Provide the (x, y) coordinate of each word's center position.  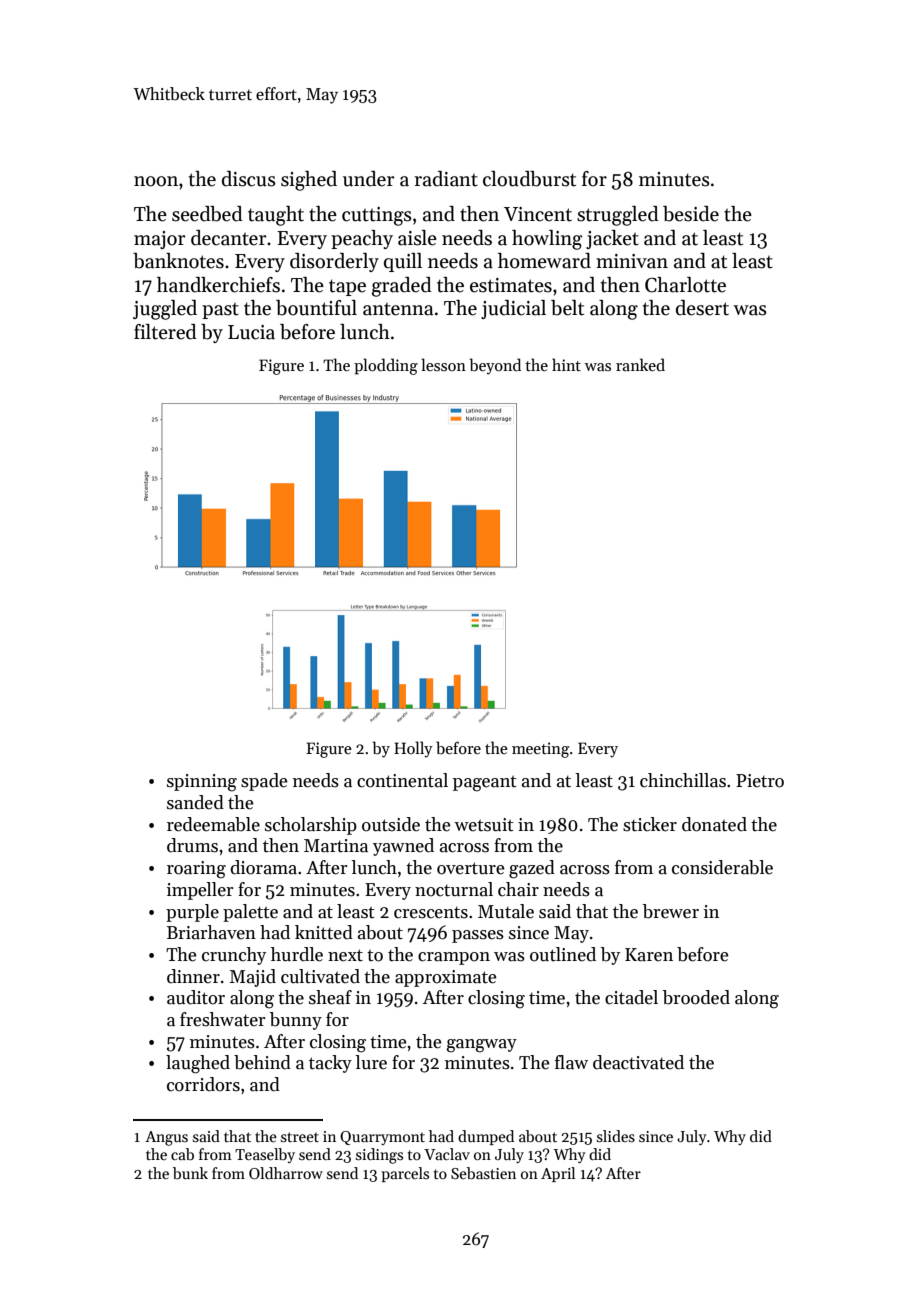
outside (391, 824)
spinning (202, 783)
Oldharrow (286, 1173)
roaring (196, 870)
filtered (165, 332)
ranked (640, 364)
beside (691, 214)
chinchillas (683, 780)
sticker (650, 824)
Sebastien (483, 1173)
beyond (495, 366)
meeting (540, 750)
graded (402, 287)
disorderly (334, 262)
